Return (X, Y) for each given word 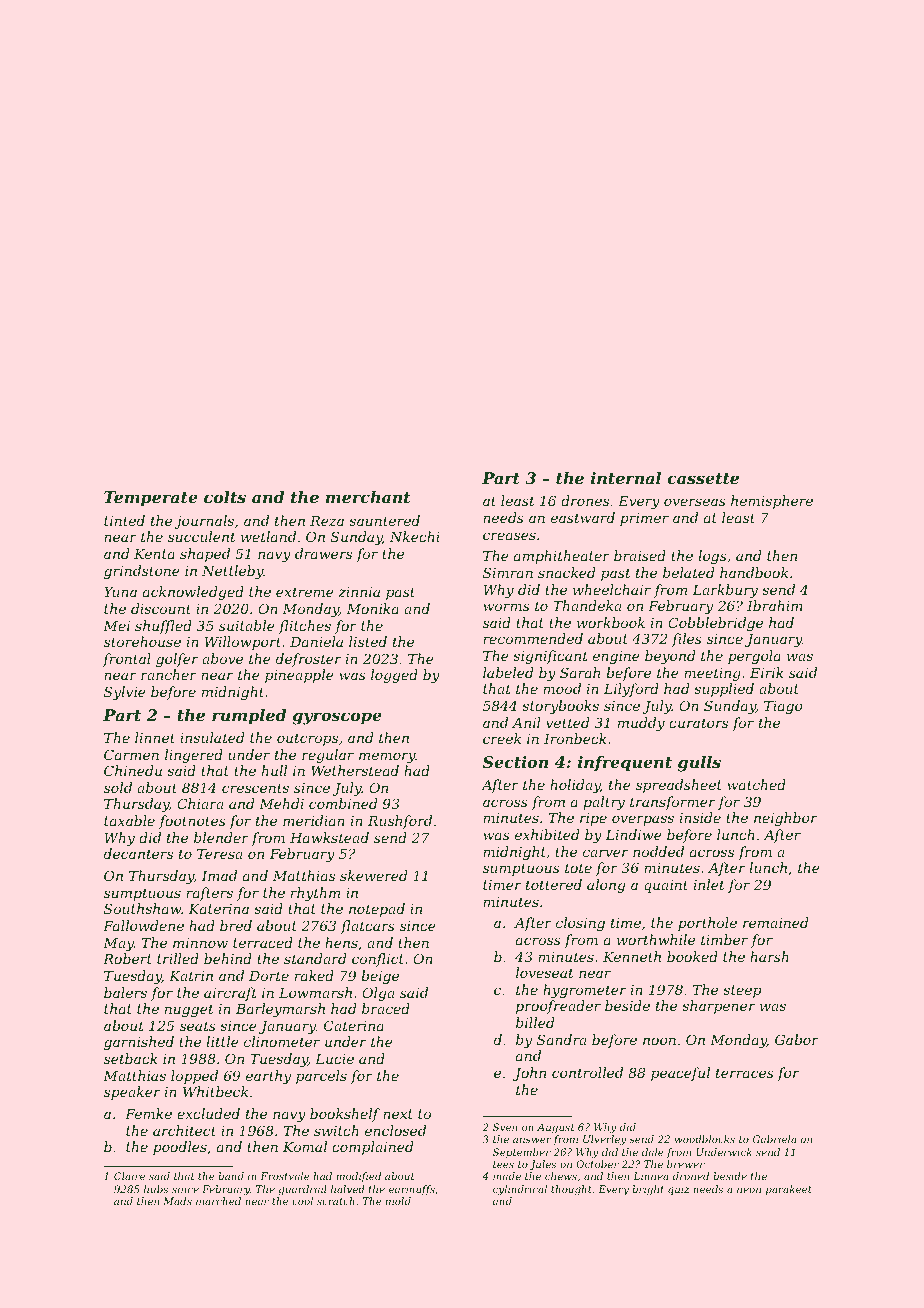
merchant (367, 497)
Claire (129, 1176)
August (555, 1128)
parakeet (789, 1190)
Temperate (151, 499)
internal (626, 478)
